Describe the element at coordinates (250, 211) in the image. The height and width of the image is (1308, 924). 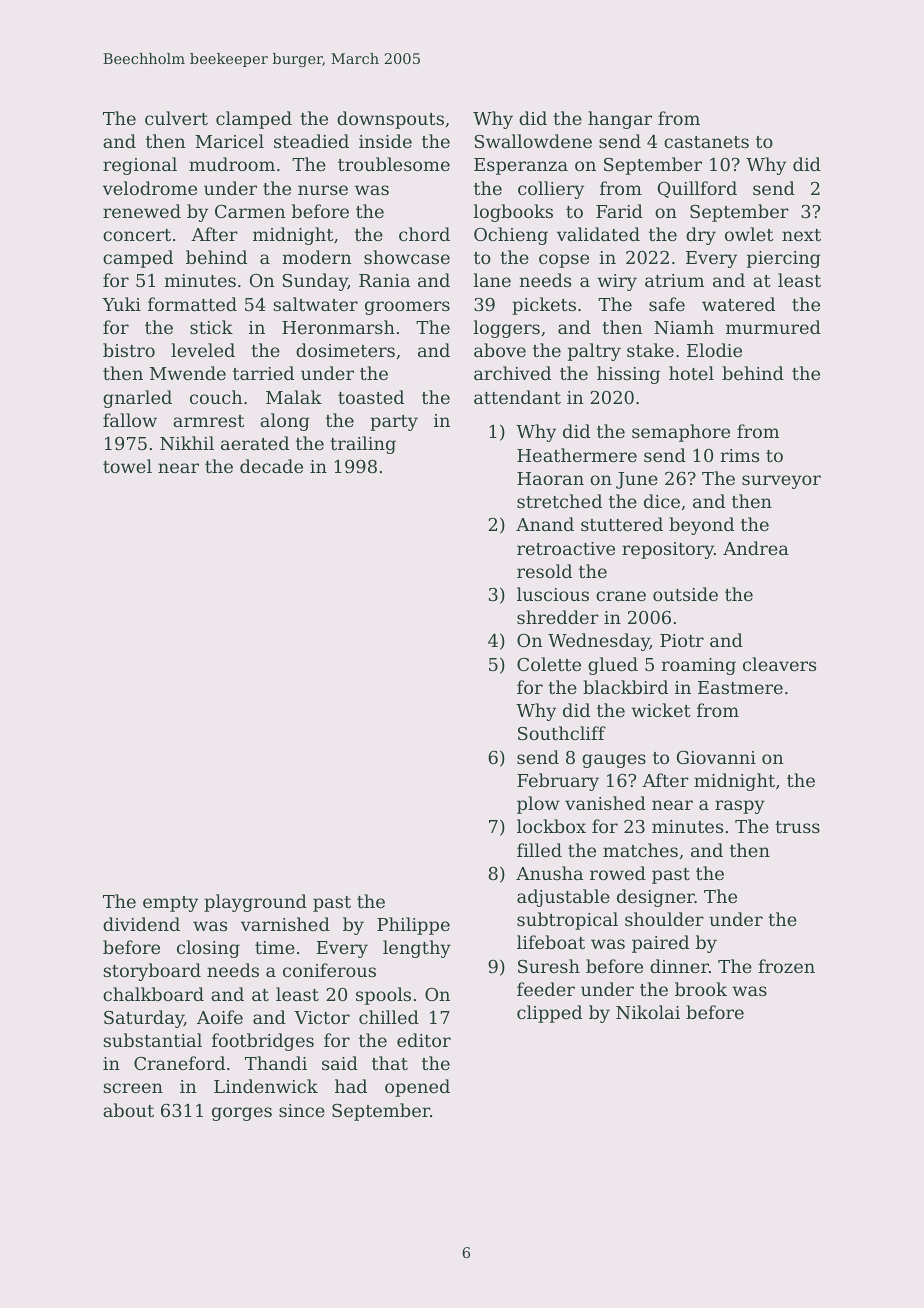
I see `Carmen` at that location.
